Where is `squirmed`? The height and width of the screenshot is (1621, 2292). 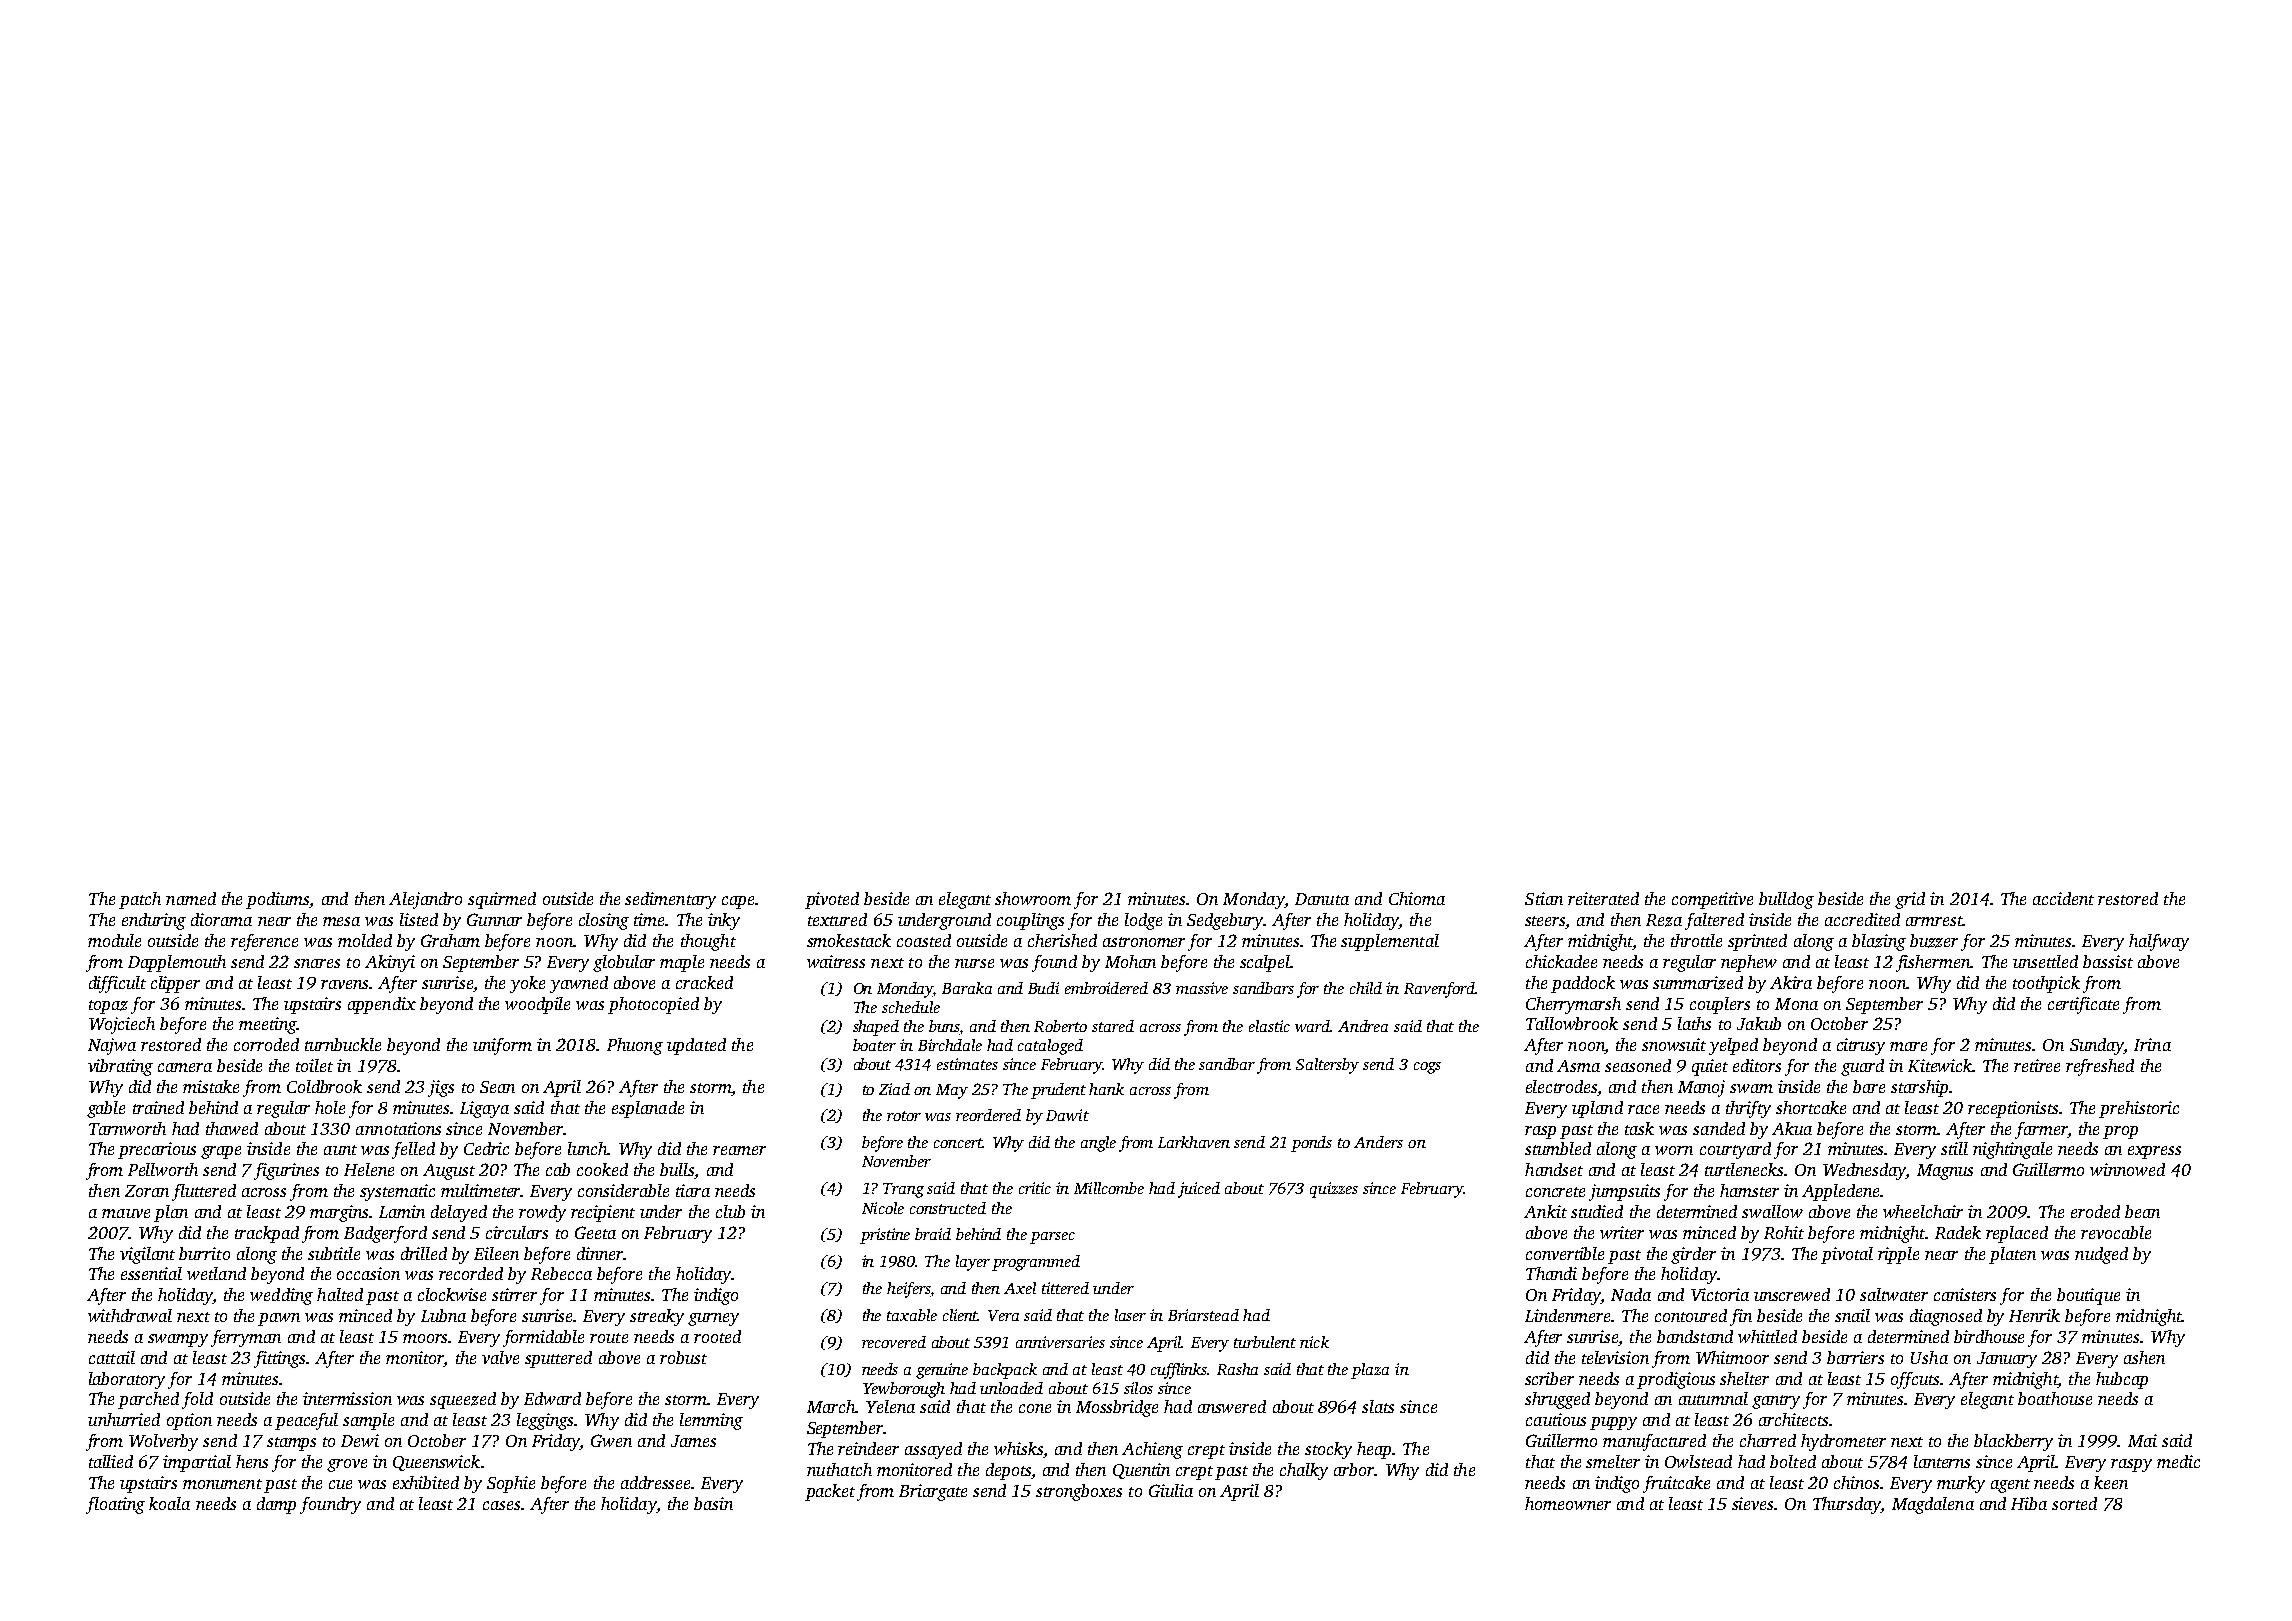
squirmed is located at coordinates (502, 900).
